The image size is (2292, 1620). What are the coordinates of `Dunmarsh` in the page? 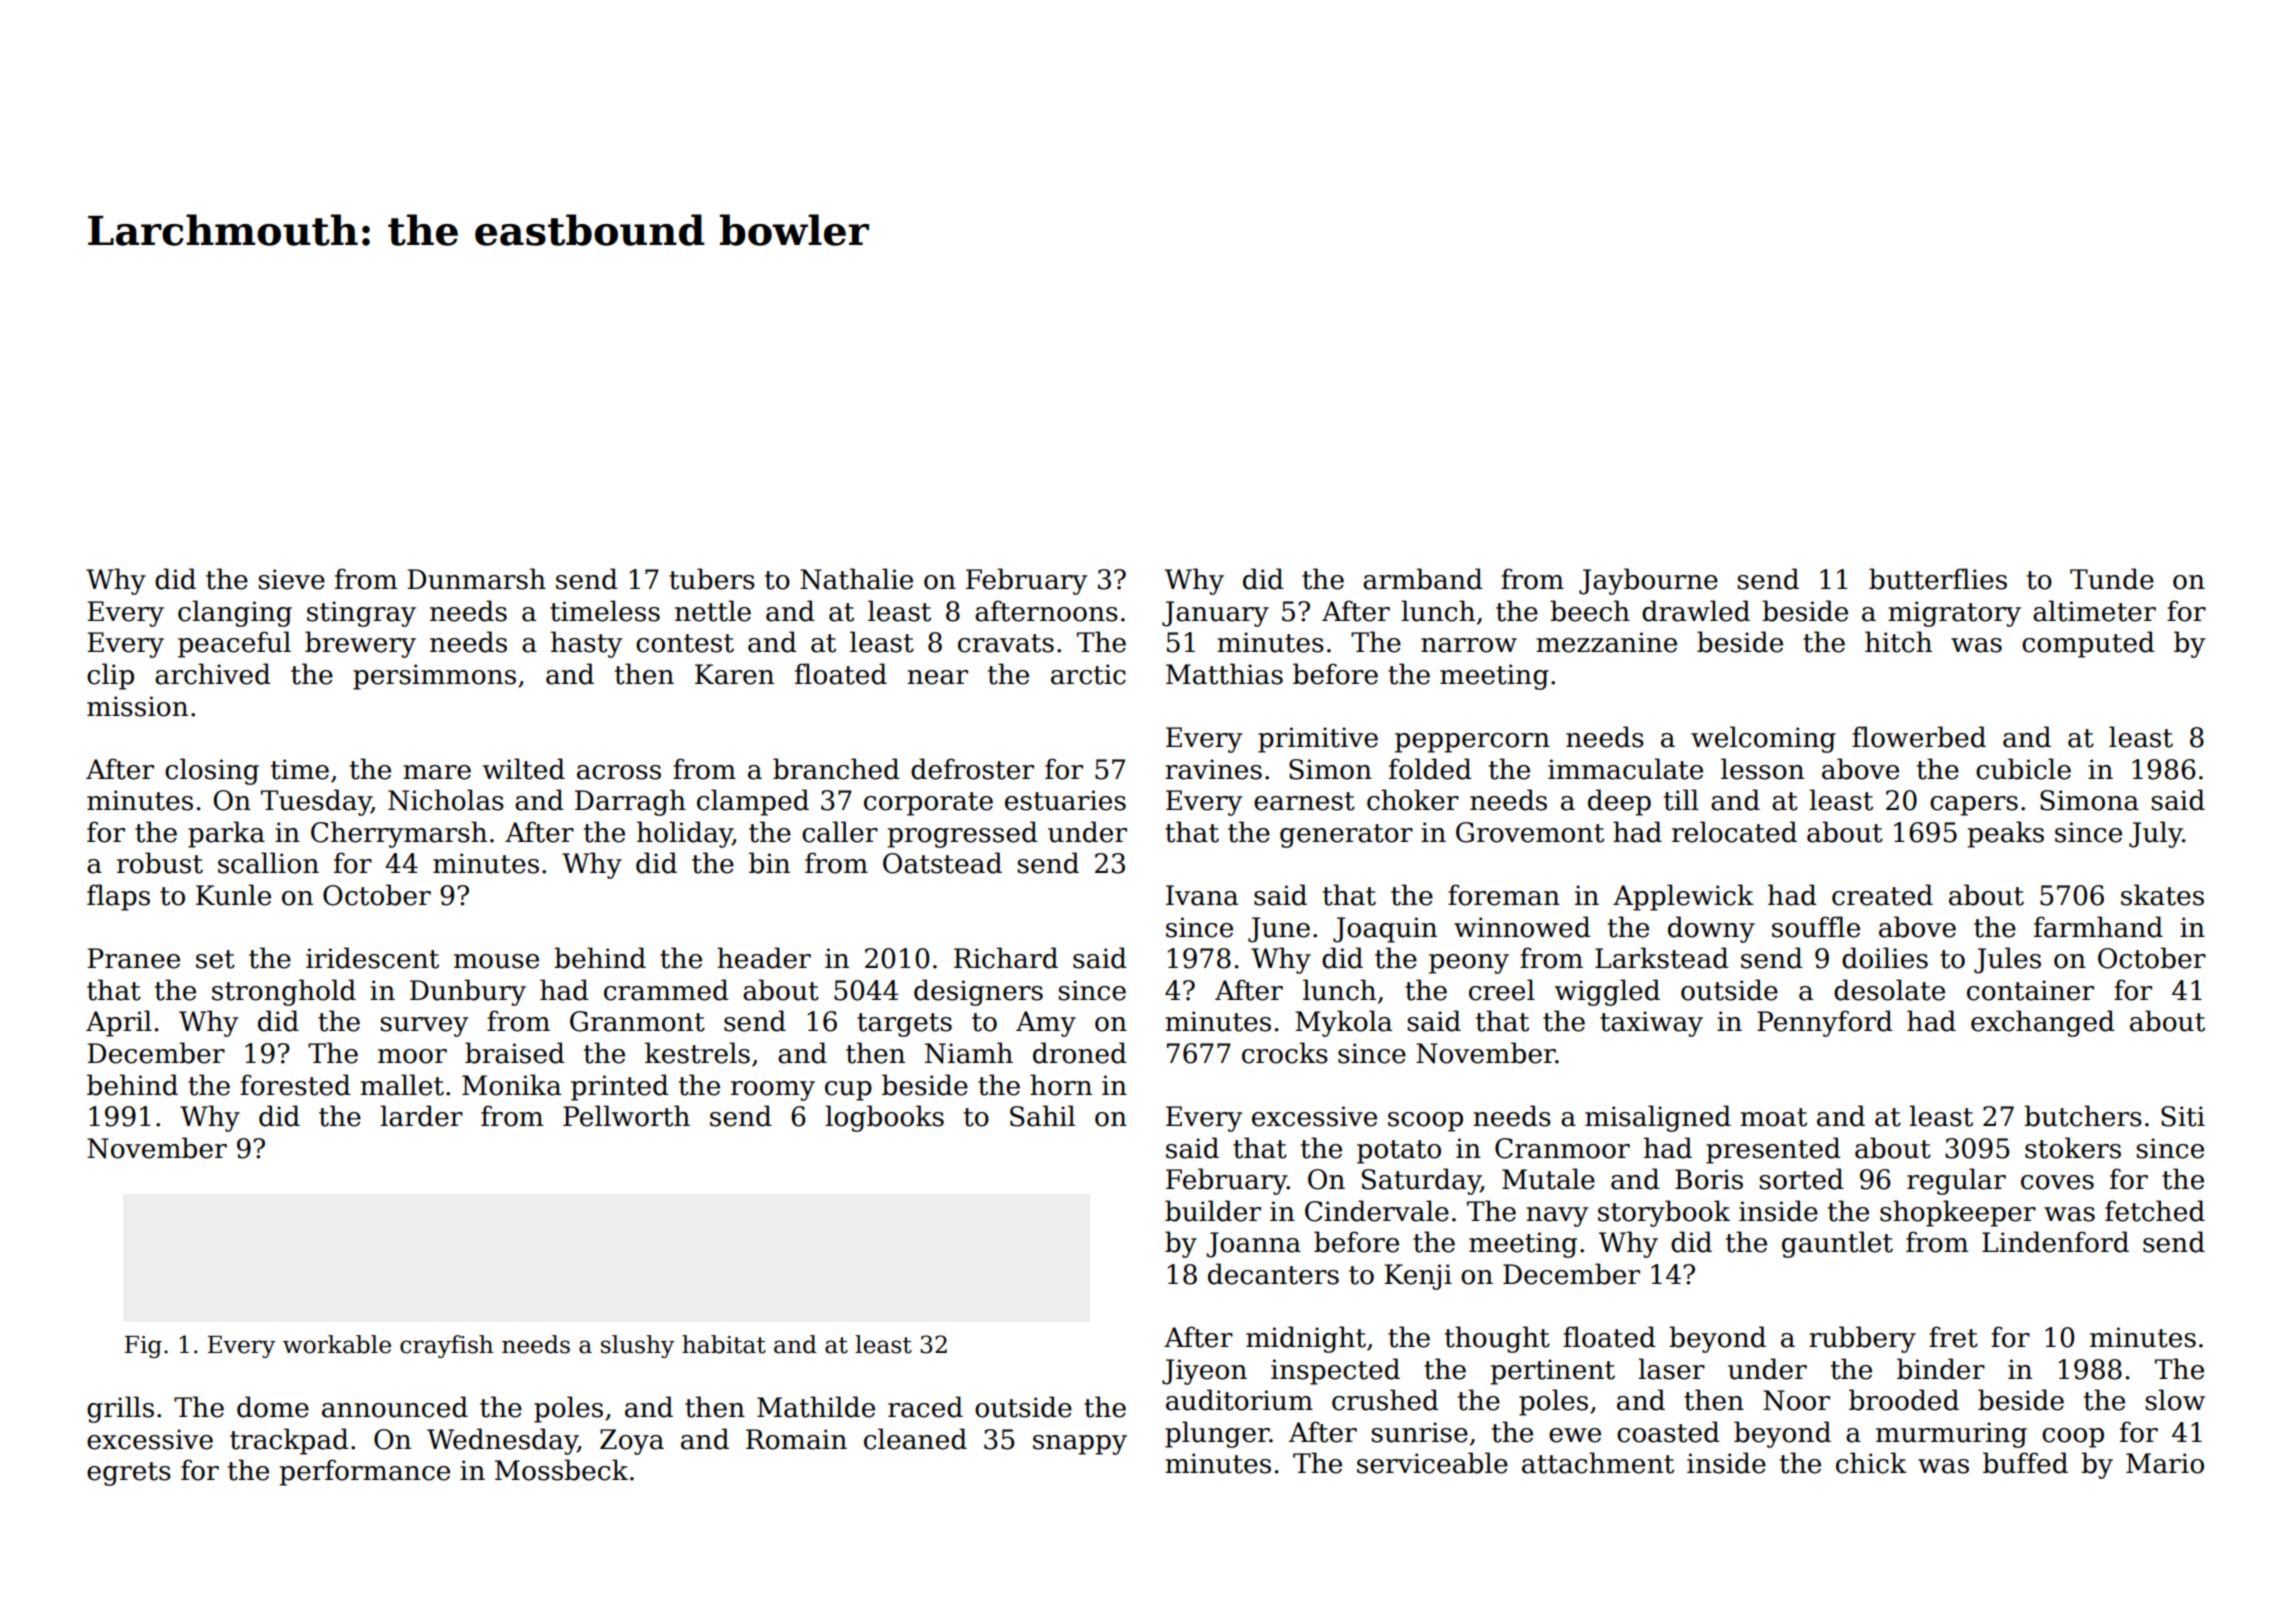 It's located at (476, 579).
